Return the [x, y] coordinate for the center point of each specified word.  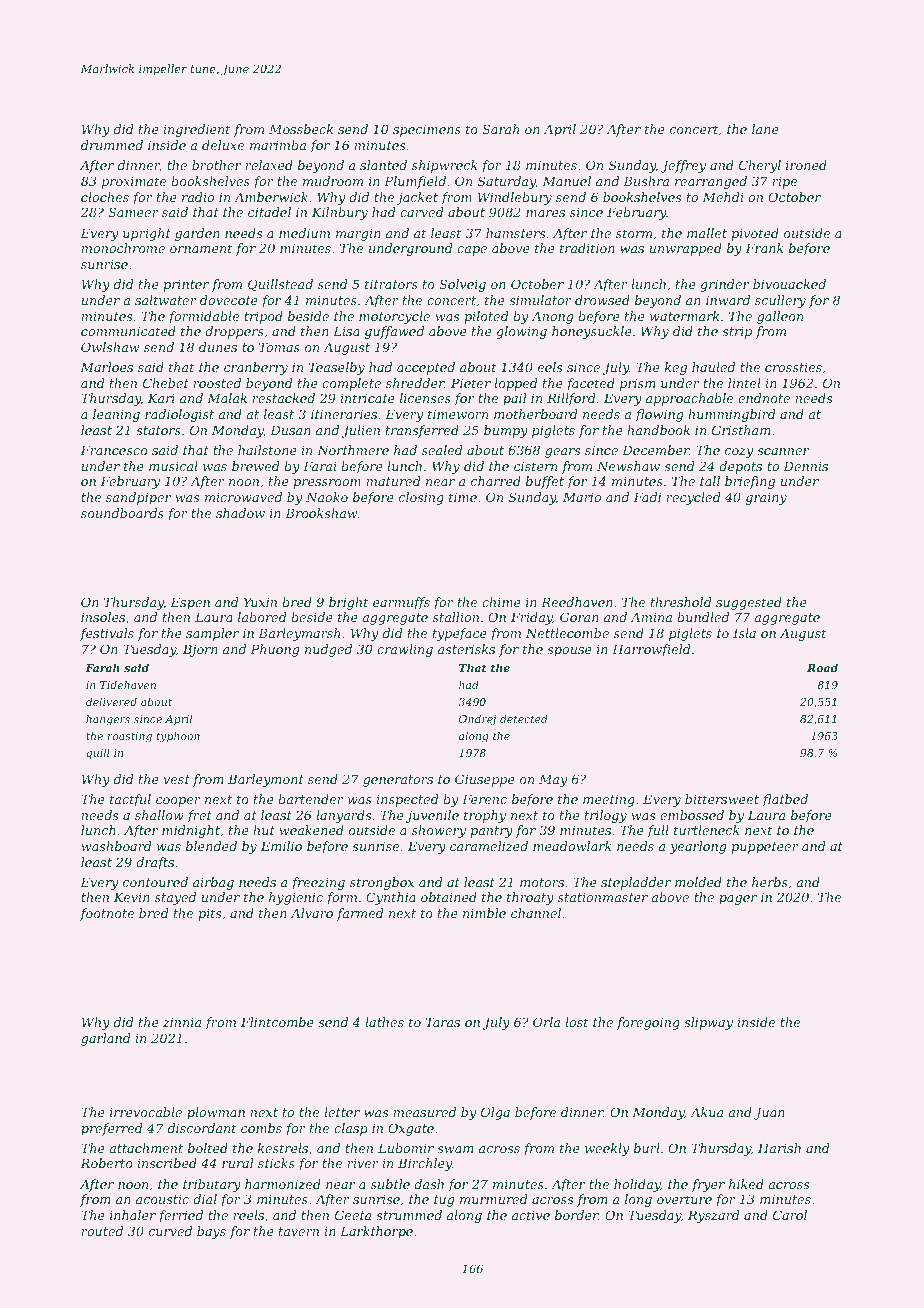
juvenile [432, 816]
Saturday [507, 182]
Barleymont [266, 780]
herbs [770, 882]
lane [765, 129]
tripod [263, 317]
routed [102, 1231]
